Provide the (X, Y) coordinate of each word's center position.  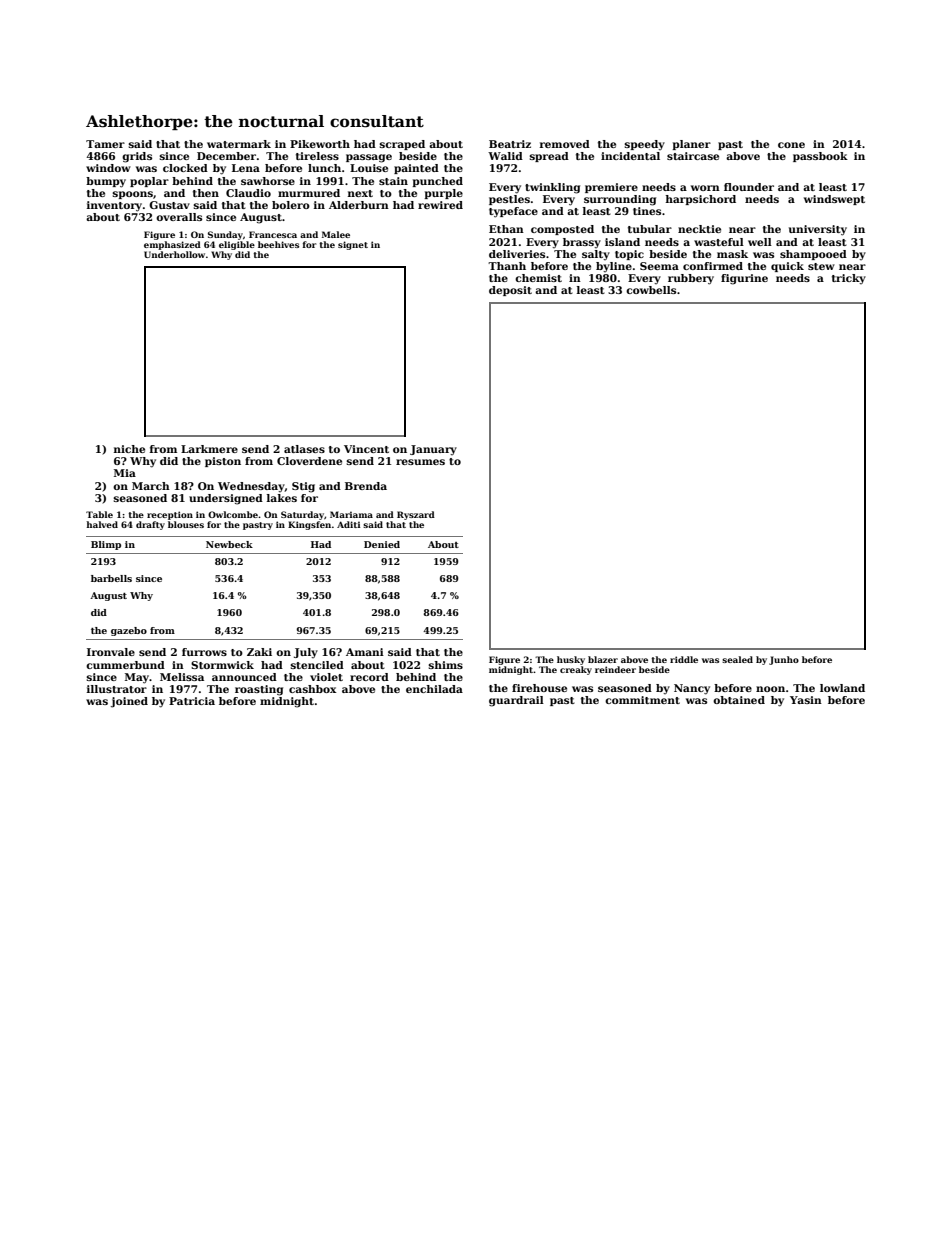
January (433, 450)
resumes (420, 462)
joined (129, 702)
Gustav (169, 205)
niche (129, 449)
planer (691, 145)
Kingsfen (309, 525)
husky (571, 660)
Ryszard (416, 515)
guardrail (516, 701)
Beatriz (510, 144)
